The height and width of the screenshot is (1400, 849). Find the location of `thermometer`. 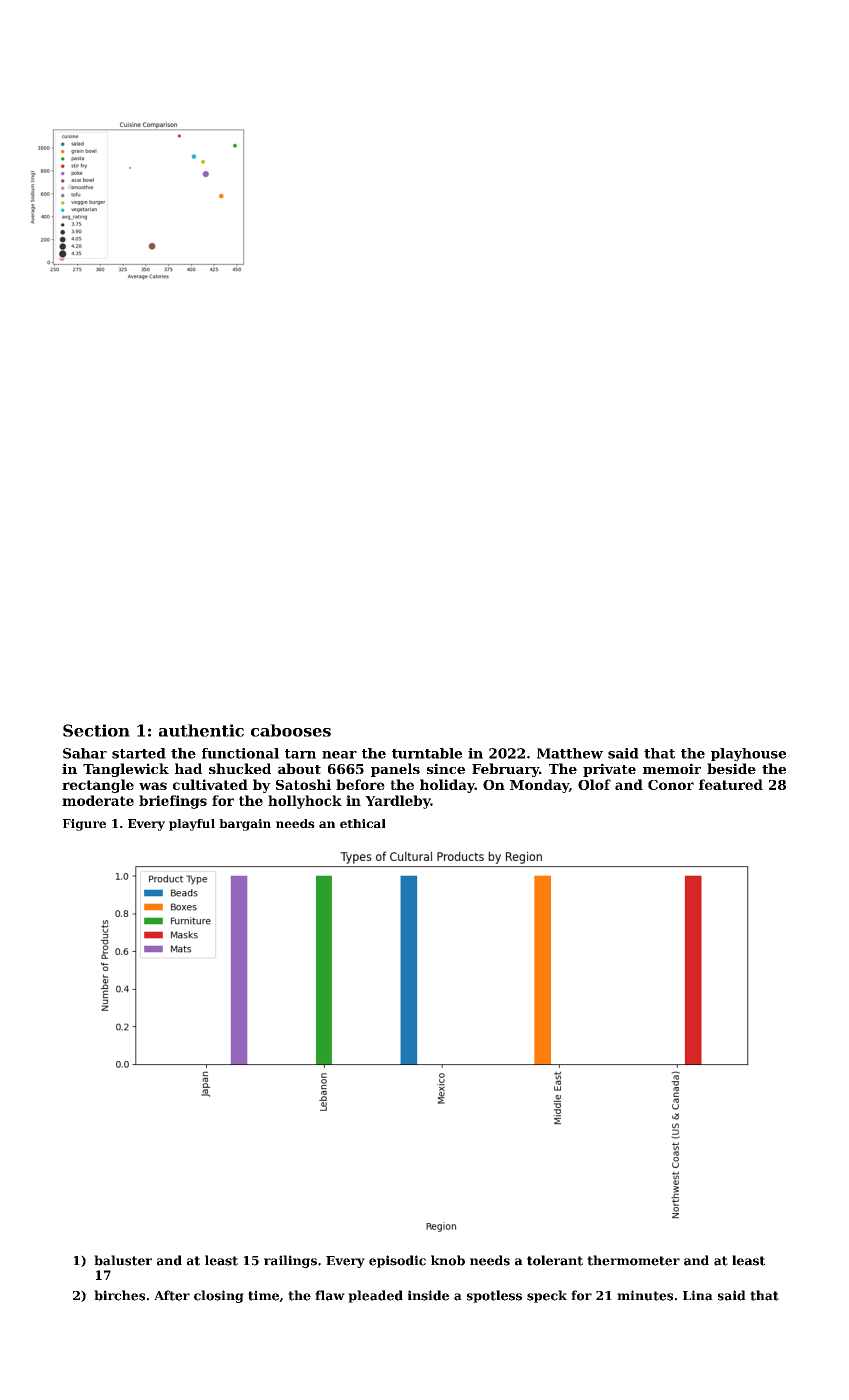

thermometer is located at coordinates (633, 1260).
